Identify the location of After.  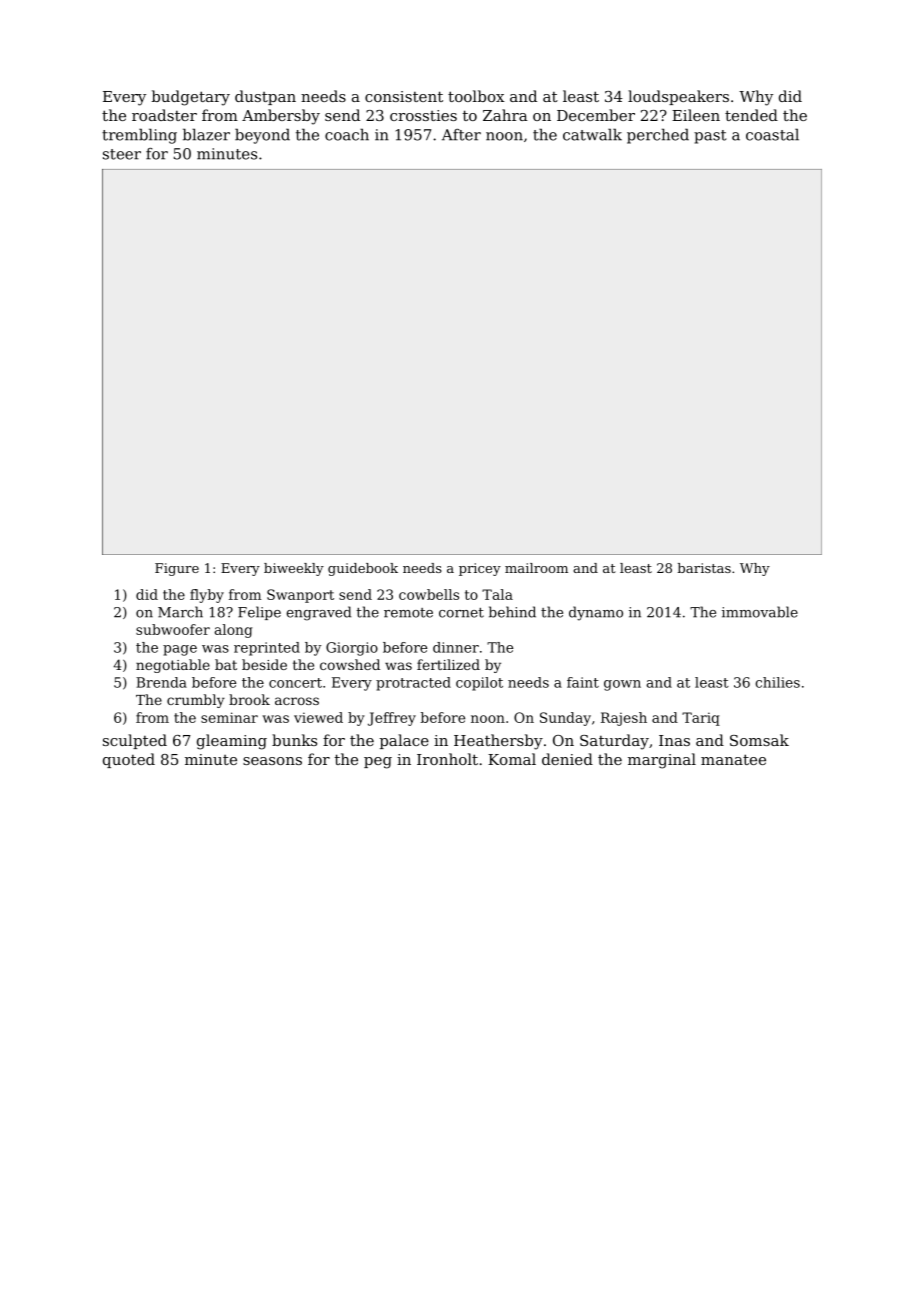
(461, 135).
